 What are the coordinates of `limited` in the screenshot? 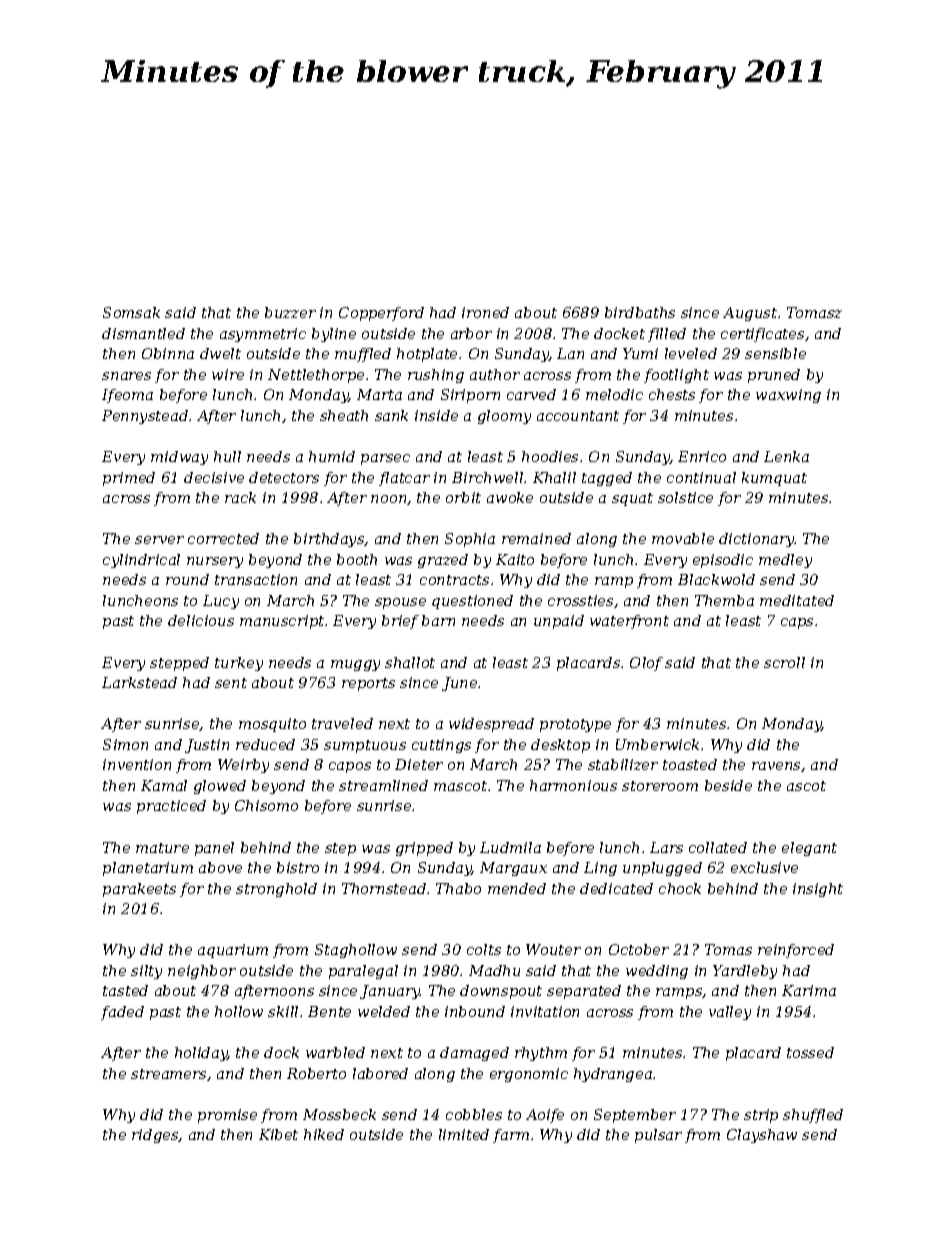 It's located at (464, 1134).
